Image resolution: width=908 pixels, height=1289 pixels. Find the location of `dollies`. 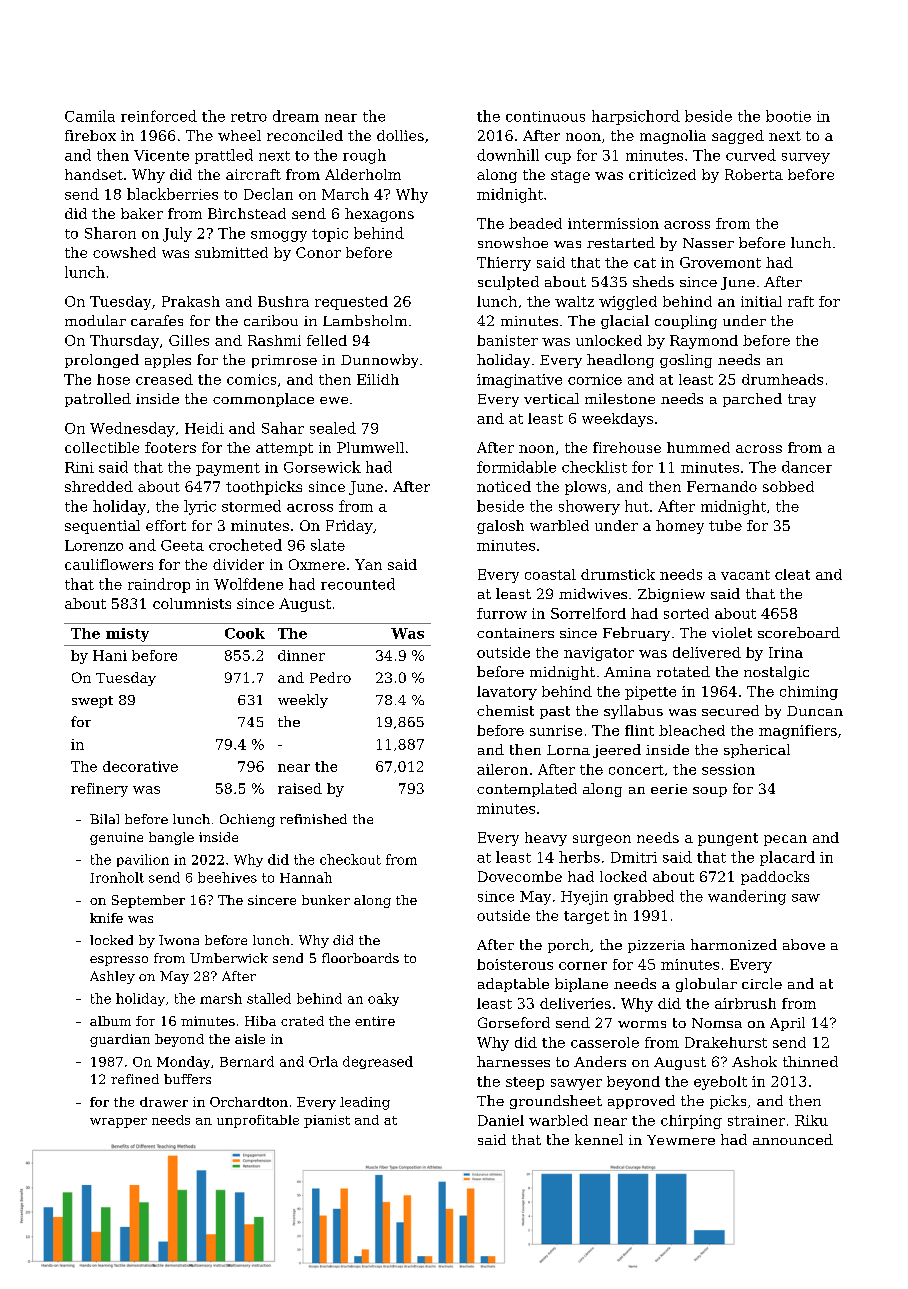

dollies is located at coordinates (400, 135).
